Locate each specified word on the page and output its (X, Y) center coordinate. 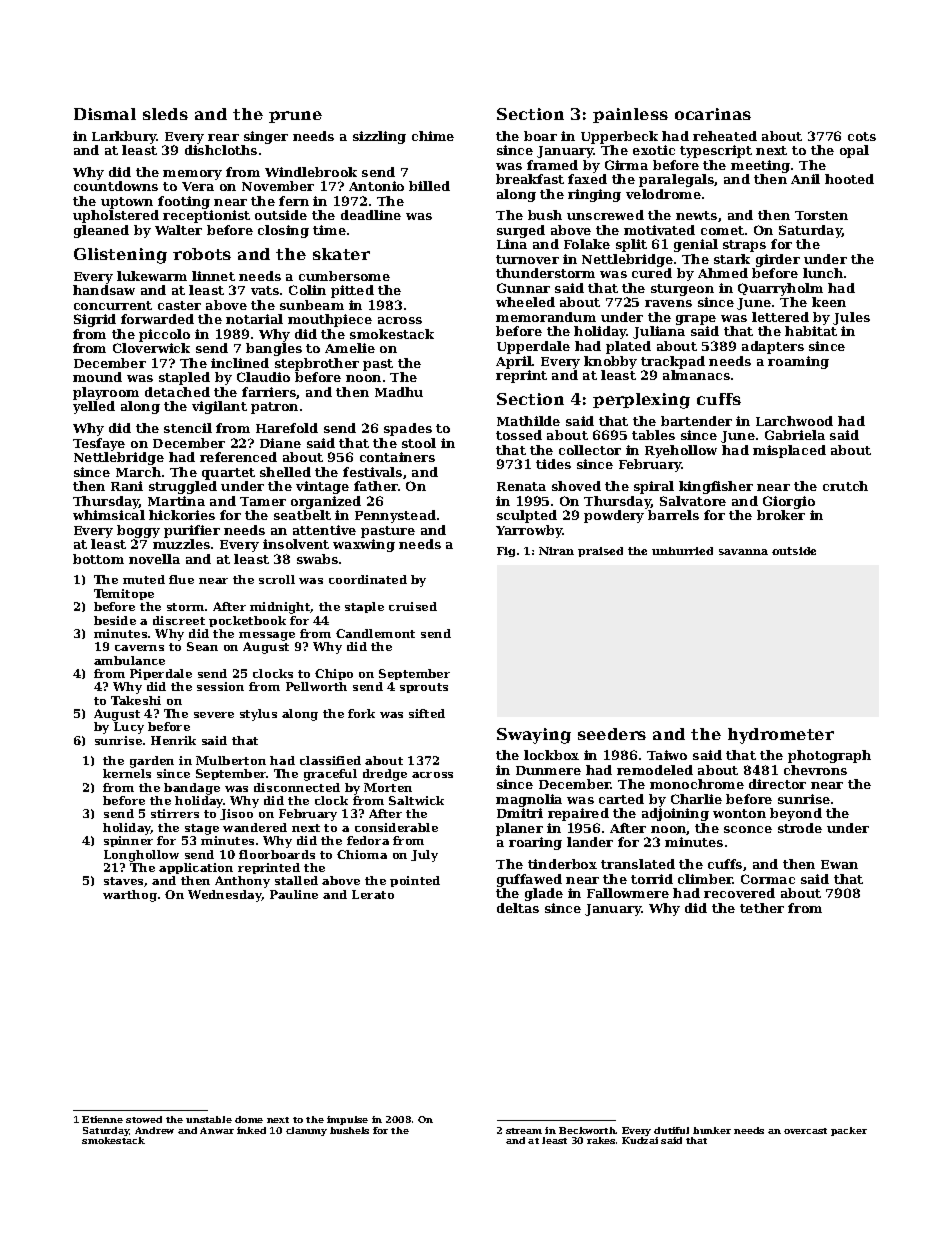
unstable (209, 1119)
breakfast (530, 179)
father (376, 486)
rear (223, 137)
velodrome (663, 194)
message (267, 636)
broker (781, 515)
